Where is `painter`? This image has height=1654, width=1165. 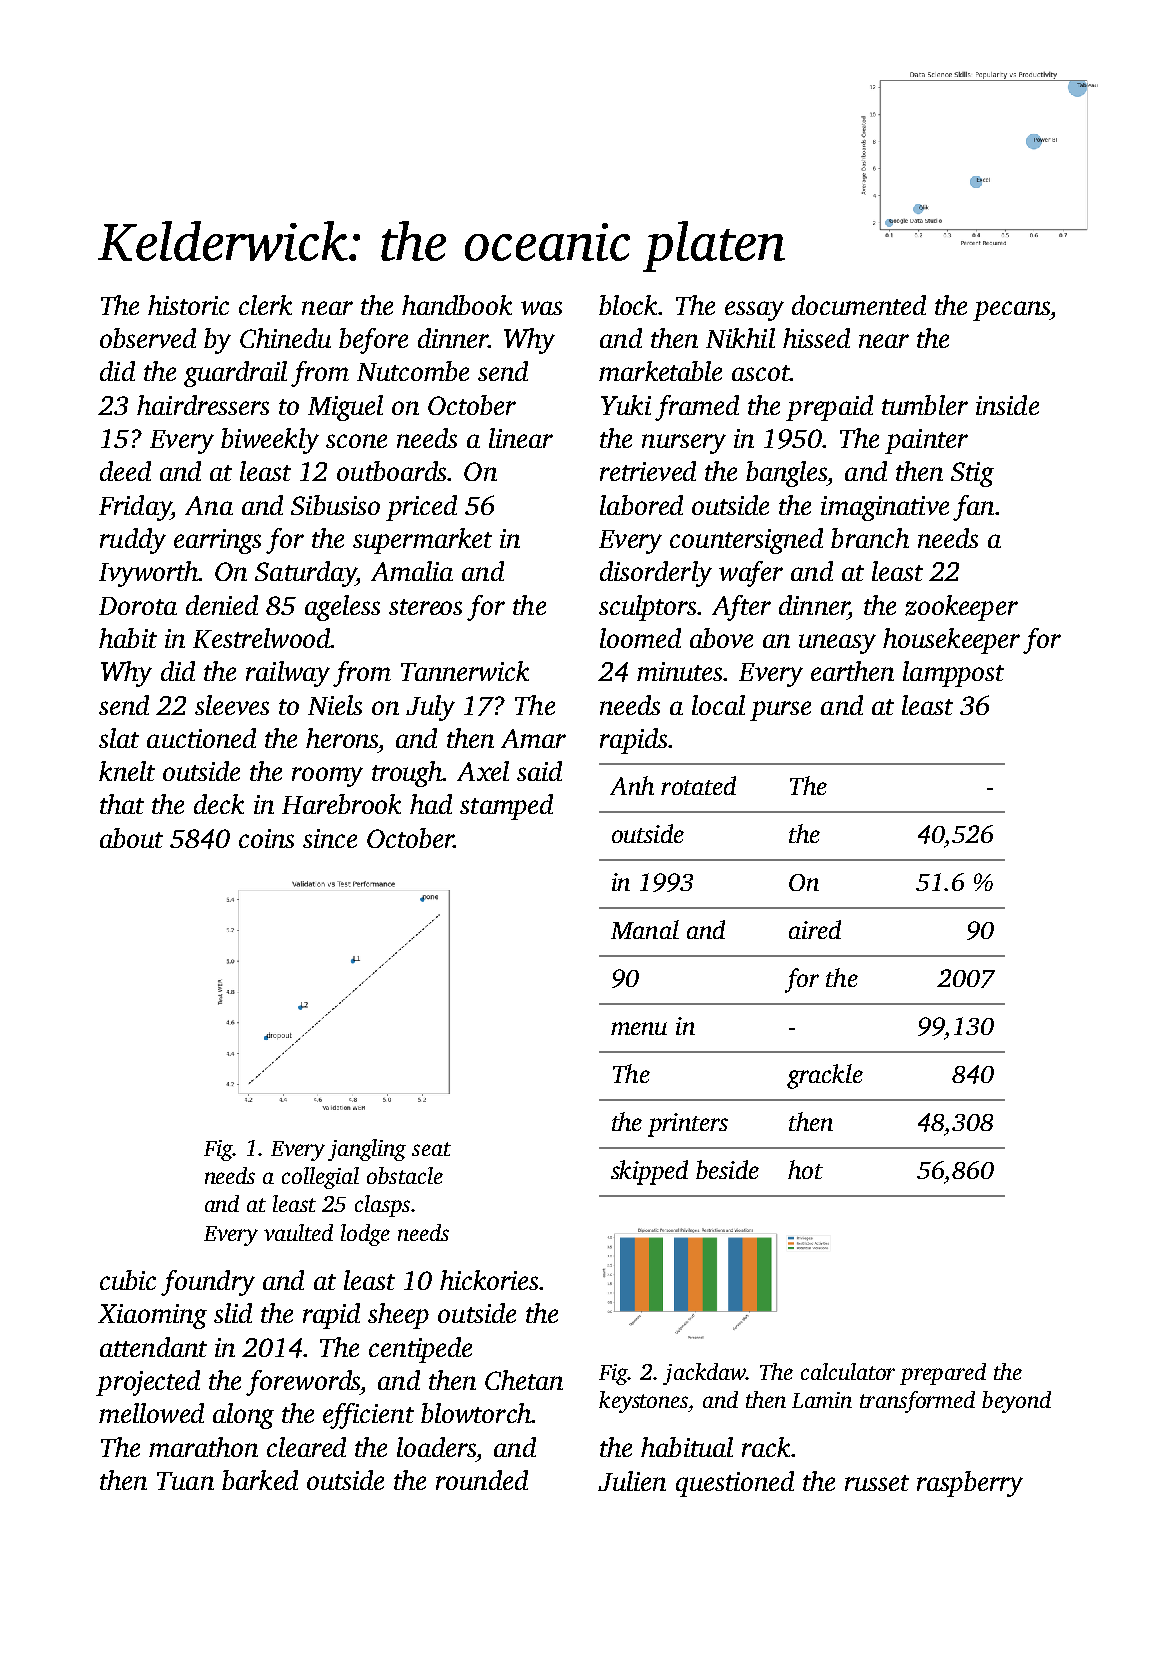
painter is located at coordinates (926, 441).
